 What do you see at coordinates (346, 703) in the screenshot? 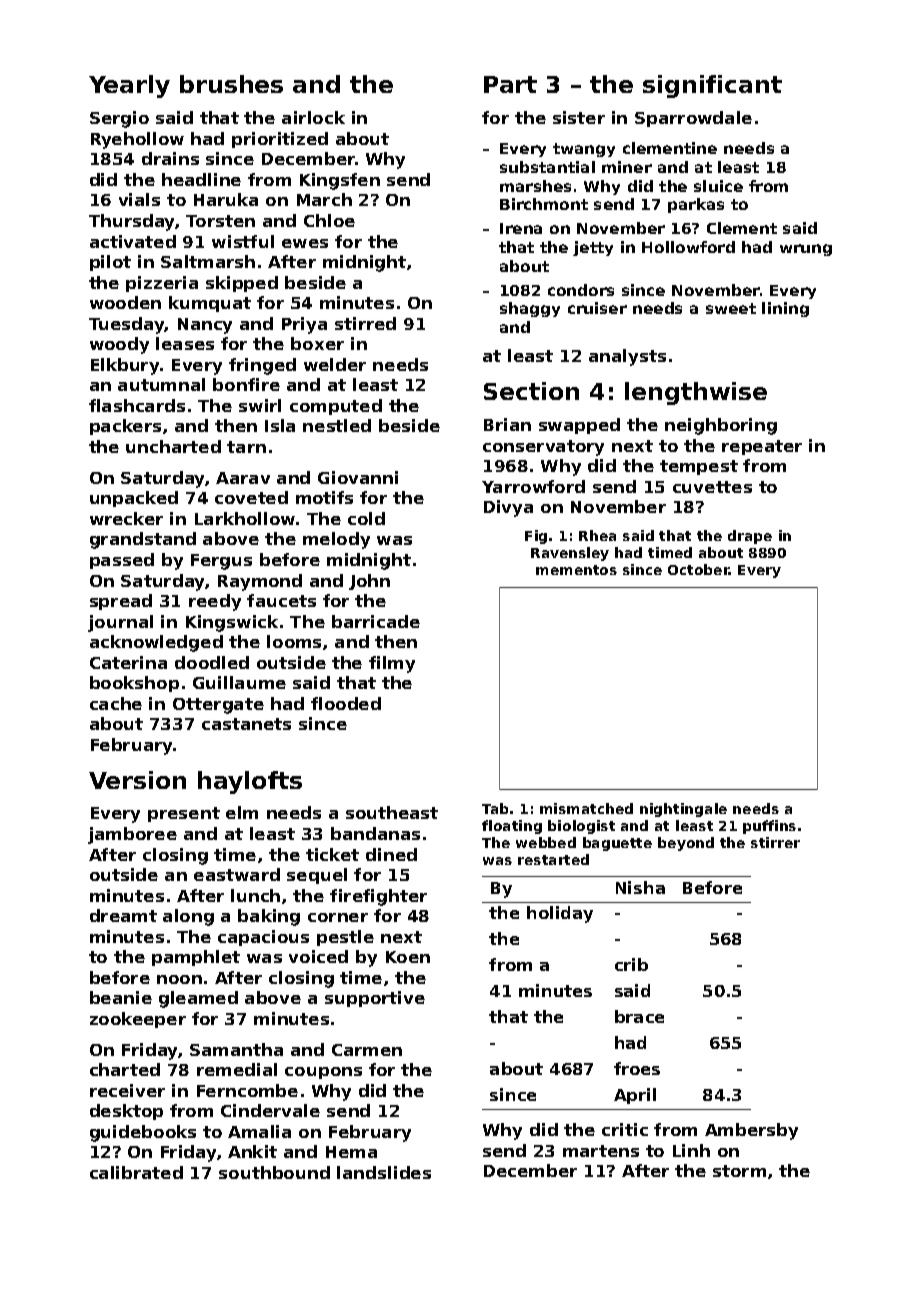
I see `flooded` at bounding box center [346, 703].
